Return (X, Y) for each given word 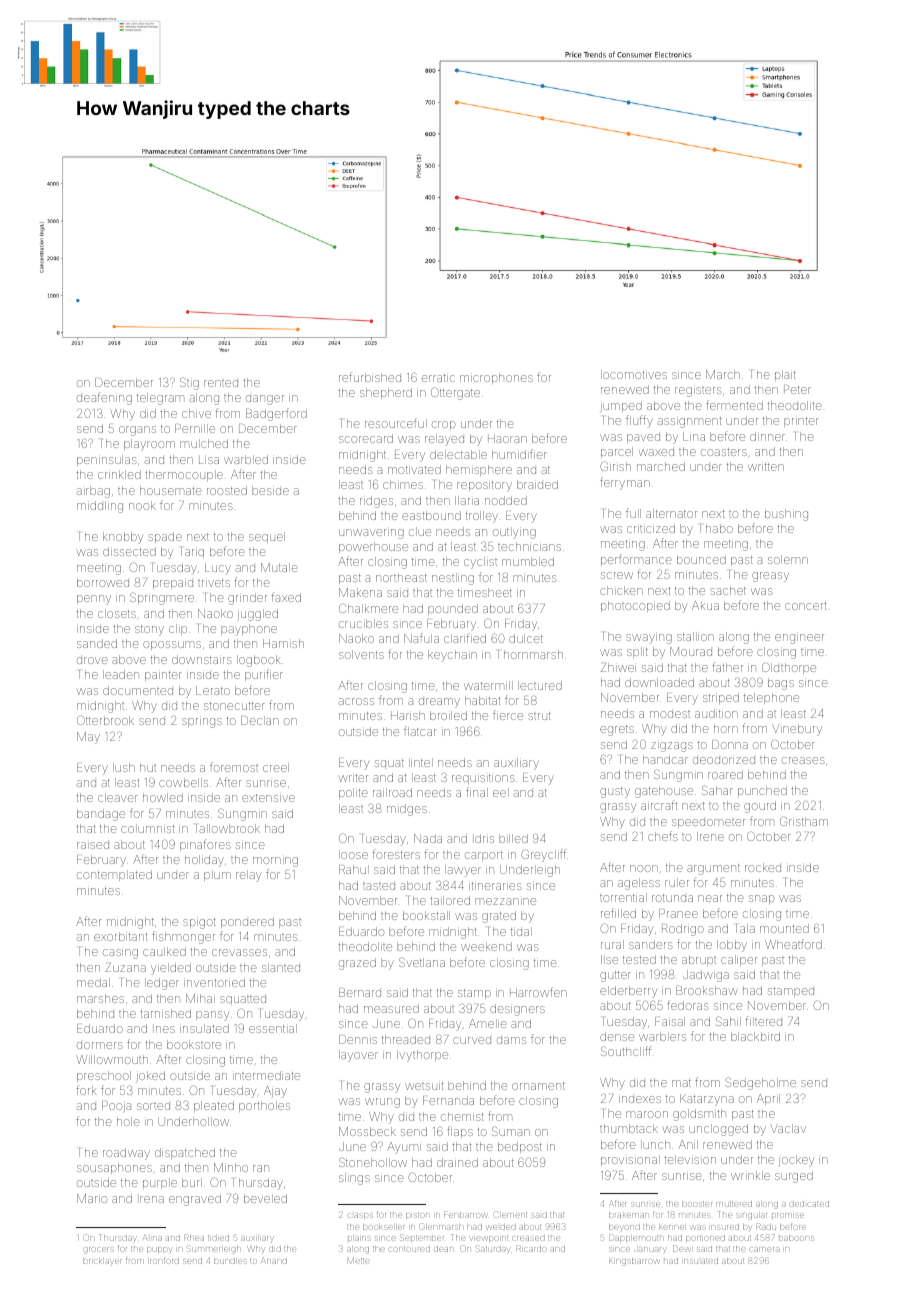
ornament (538, 1086)
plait (785, 375)
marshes (100, 998)
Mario (92, 1198)
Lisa (209, 460)
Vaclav (788, 1128)
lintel (421, 762)
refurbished (370, 377)
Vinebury (797, 730)
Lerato (213, 690)
